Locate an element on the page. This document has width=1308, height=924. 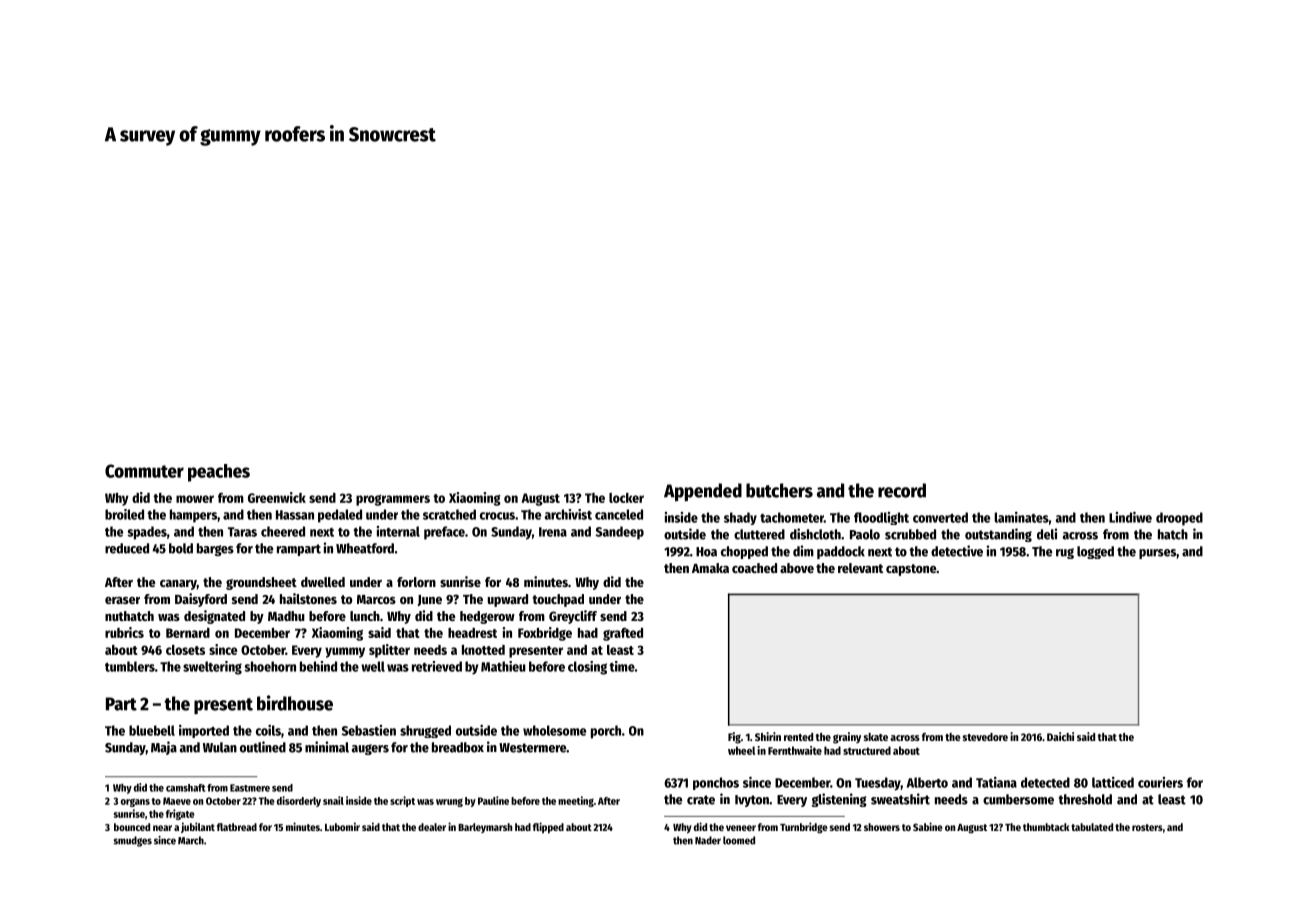
smudges is located at coordinates (132, 841).
